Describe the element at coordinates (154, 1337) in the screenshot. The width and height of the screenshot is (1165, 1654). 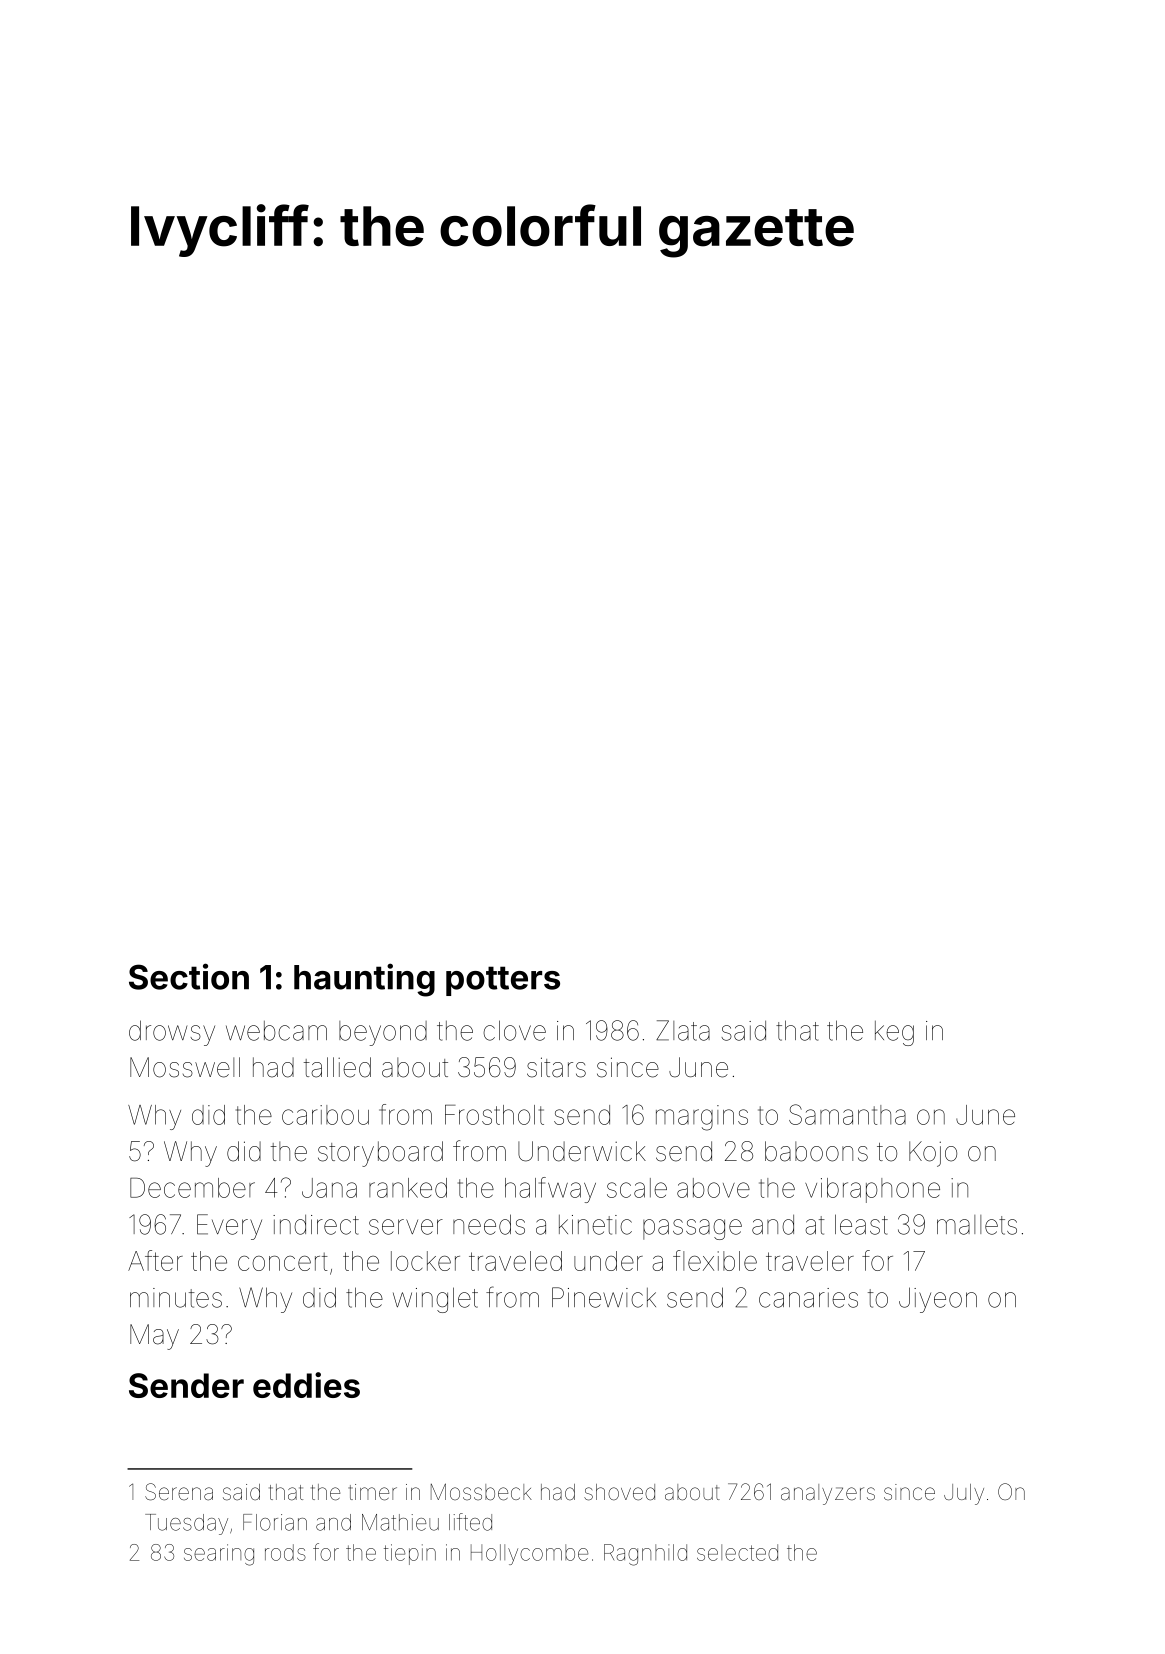
I see `May` at that location.
